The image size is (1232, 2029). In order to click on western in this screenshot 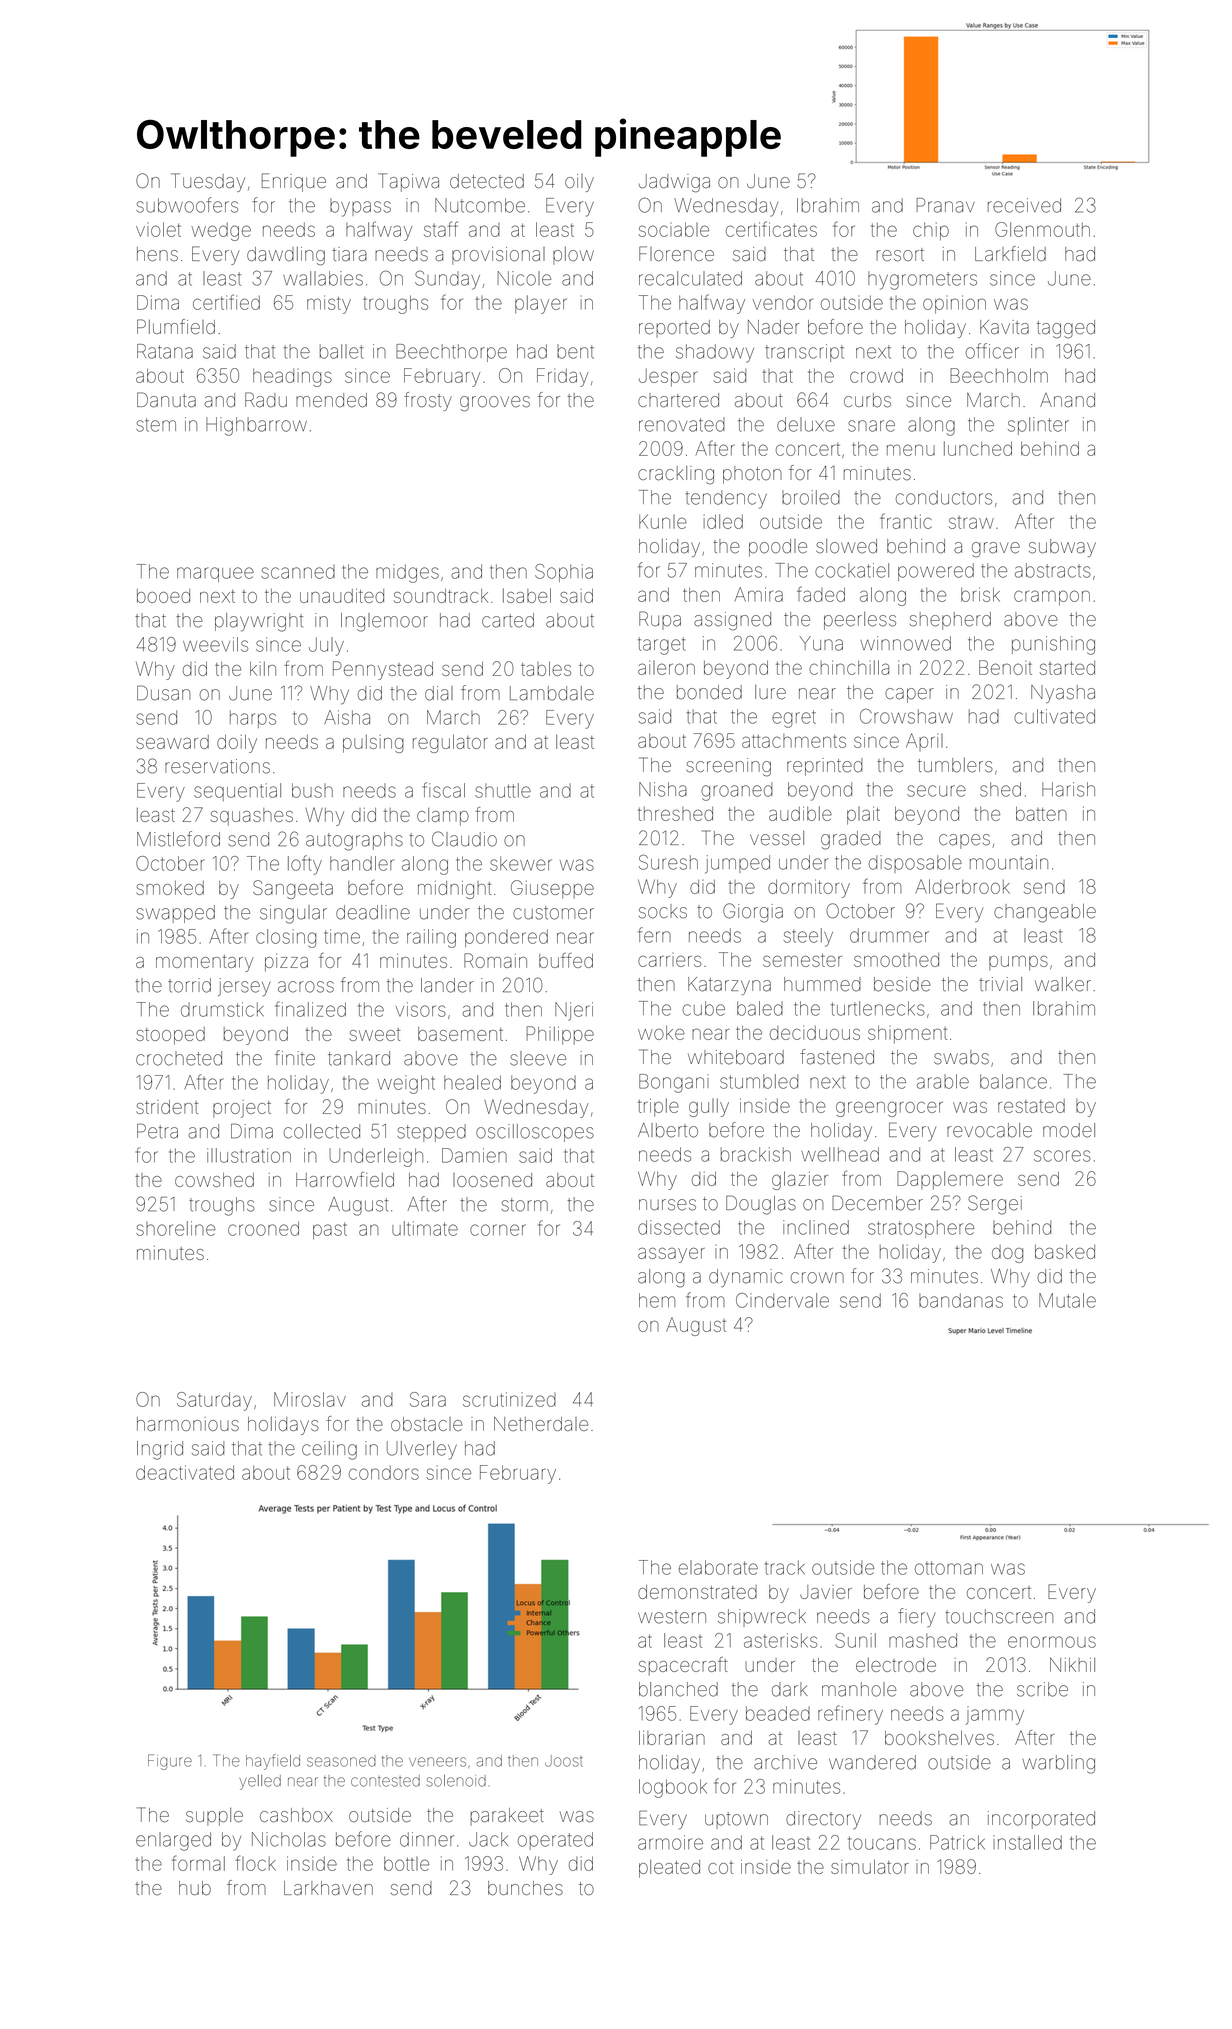, I will do `click(672, 1617)`.
